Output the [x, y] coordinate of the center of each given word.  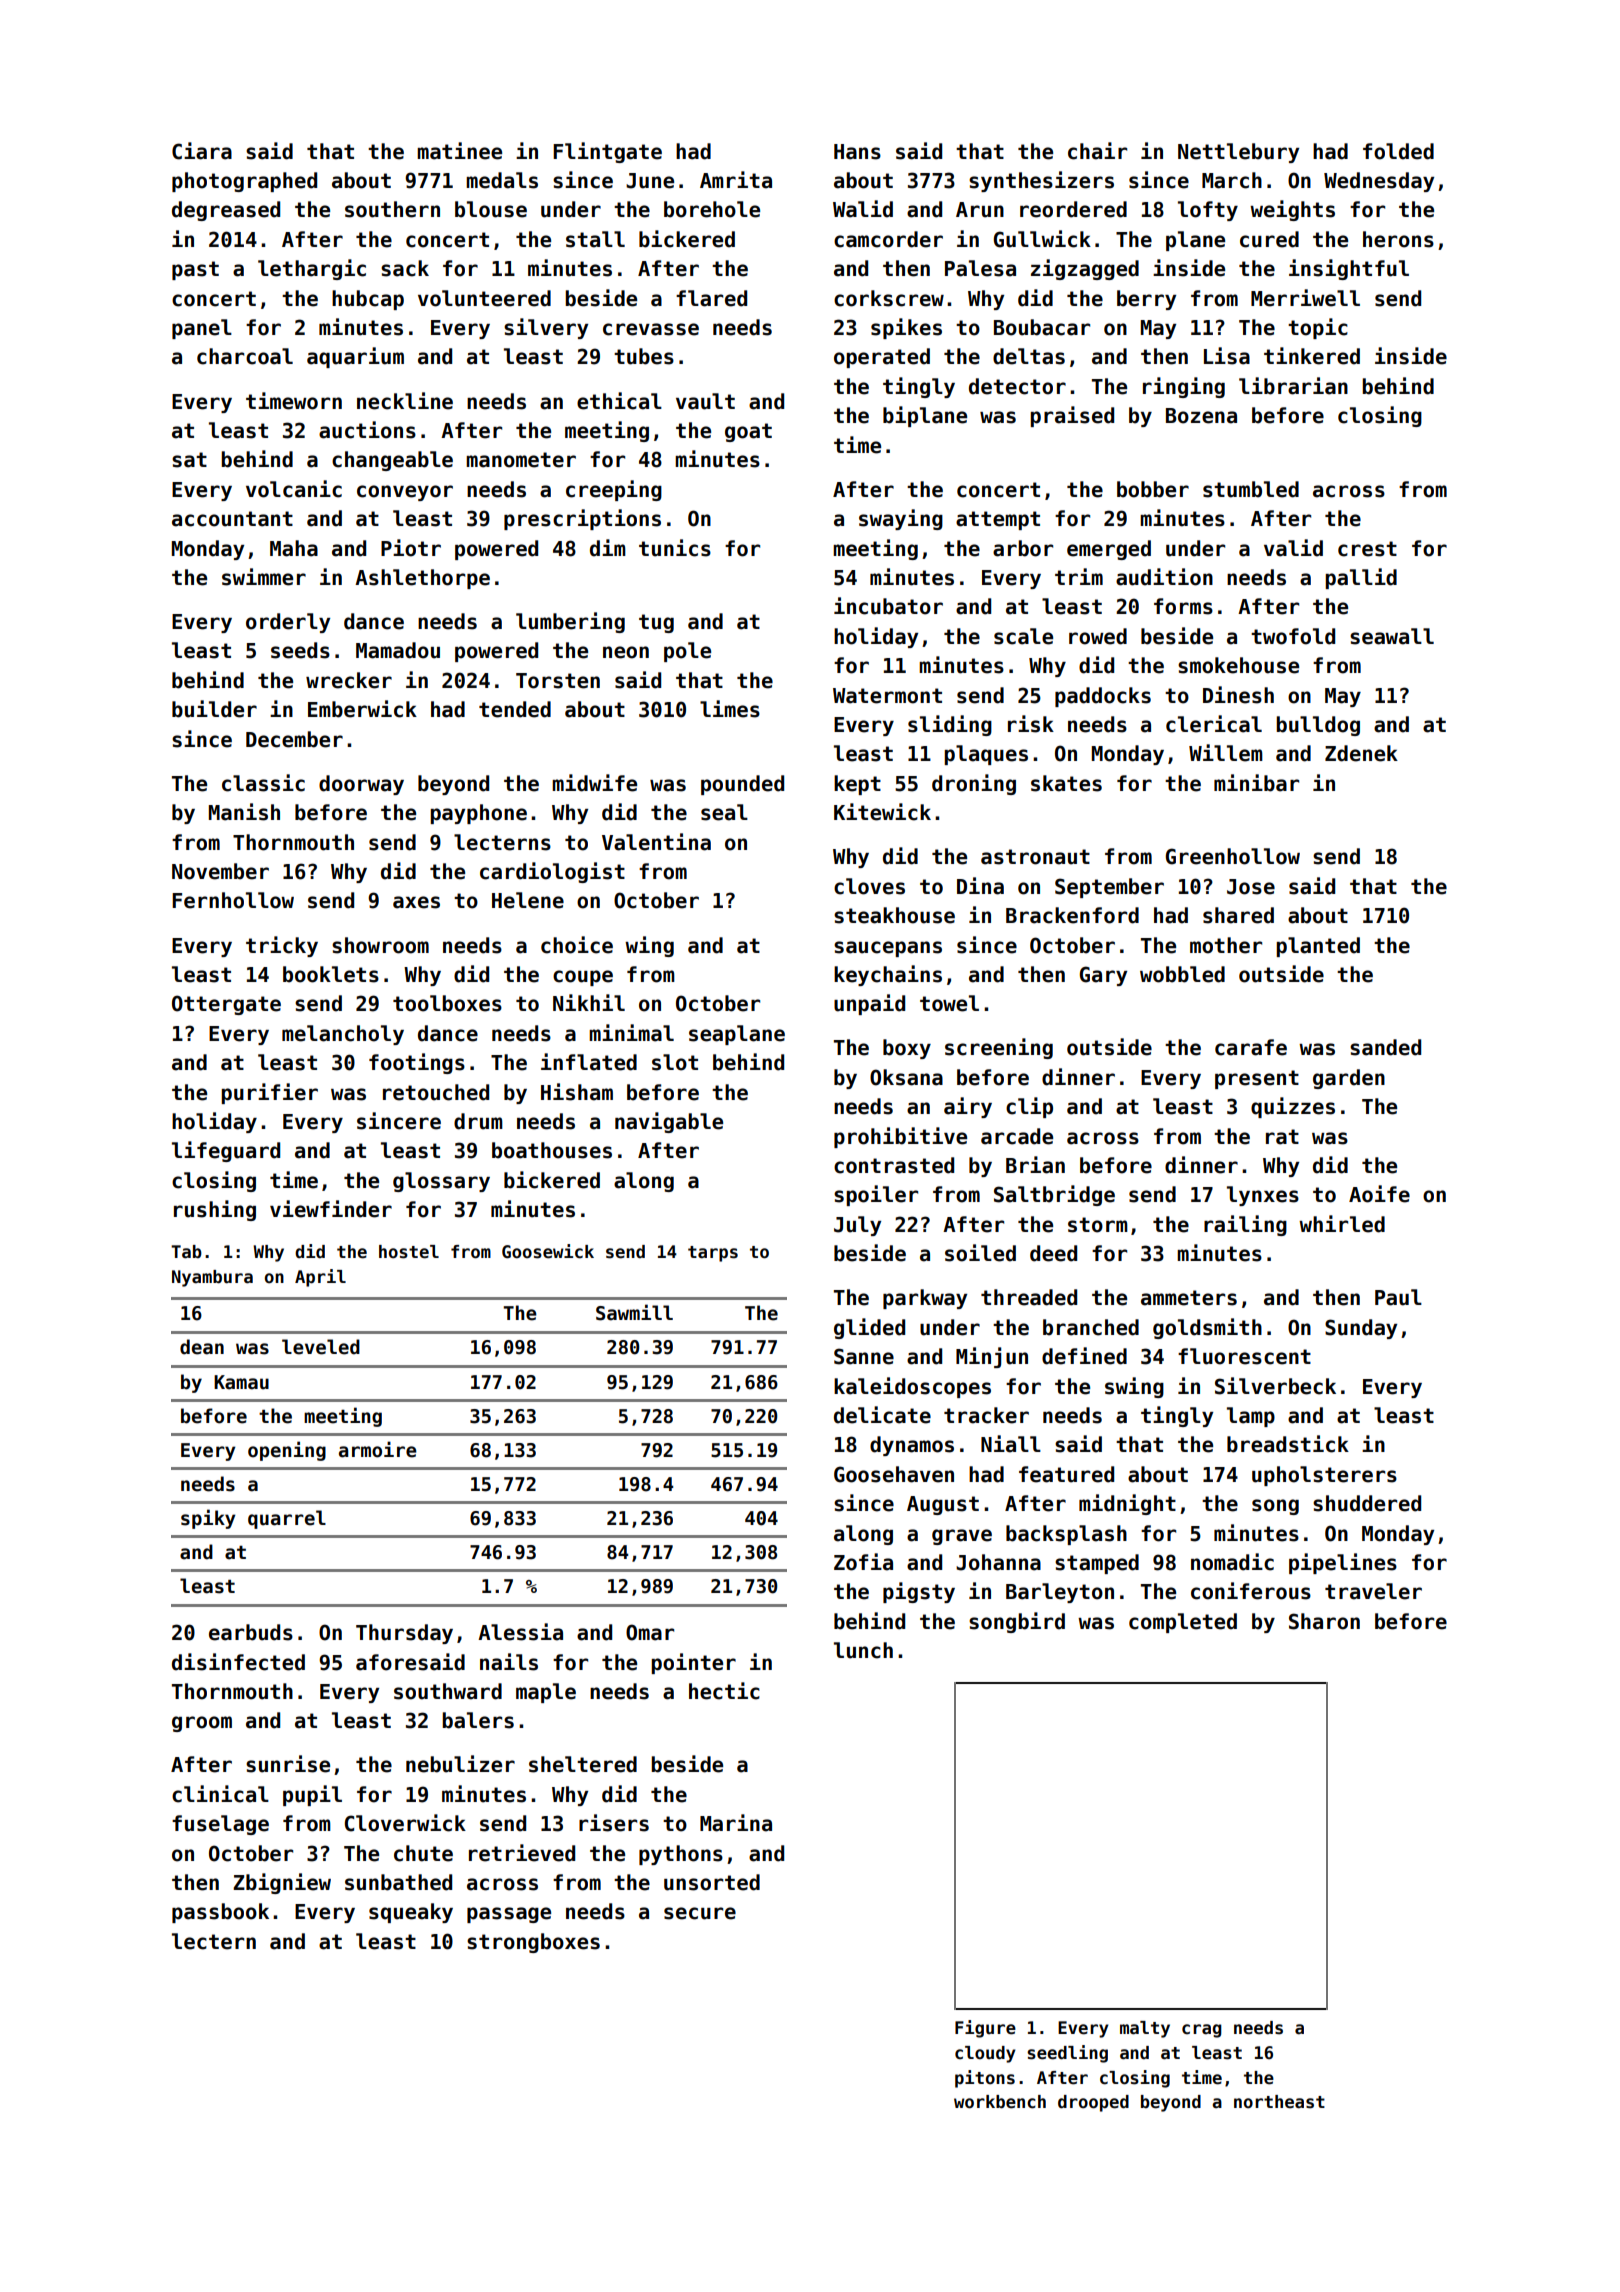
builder [214, 709]
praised [1072, 416]
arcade [1017, 1136]
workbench [1000, 2102]
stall [595, 239]
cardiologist [552, 872]
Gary [1103, 976]
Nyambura [212, 1278]
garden [1349, 1079]
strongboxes [533, 1943]
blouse [491, 209]
